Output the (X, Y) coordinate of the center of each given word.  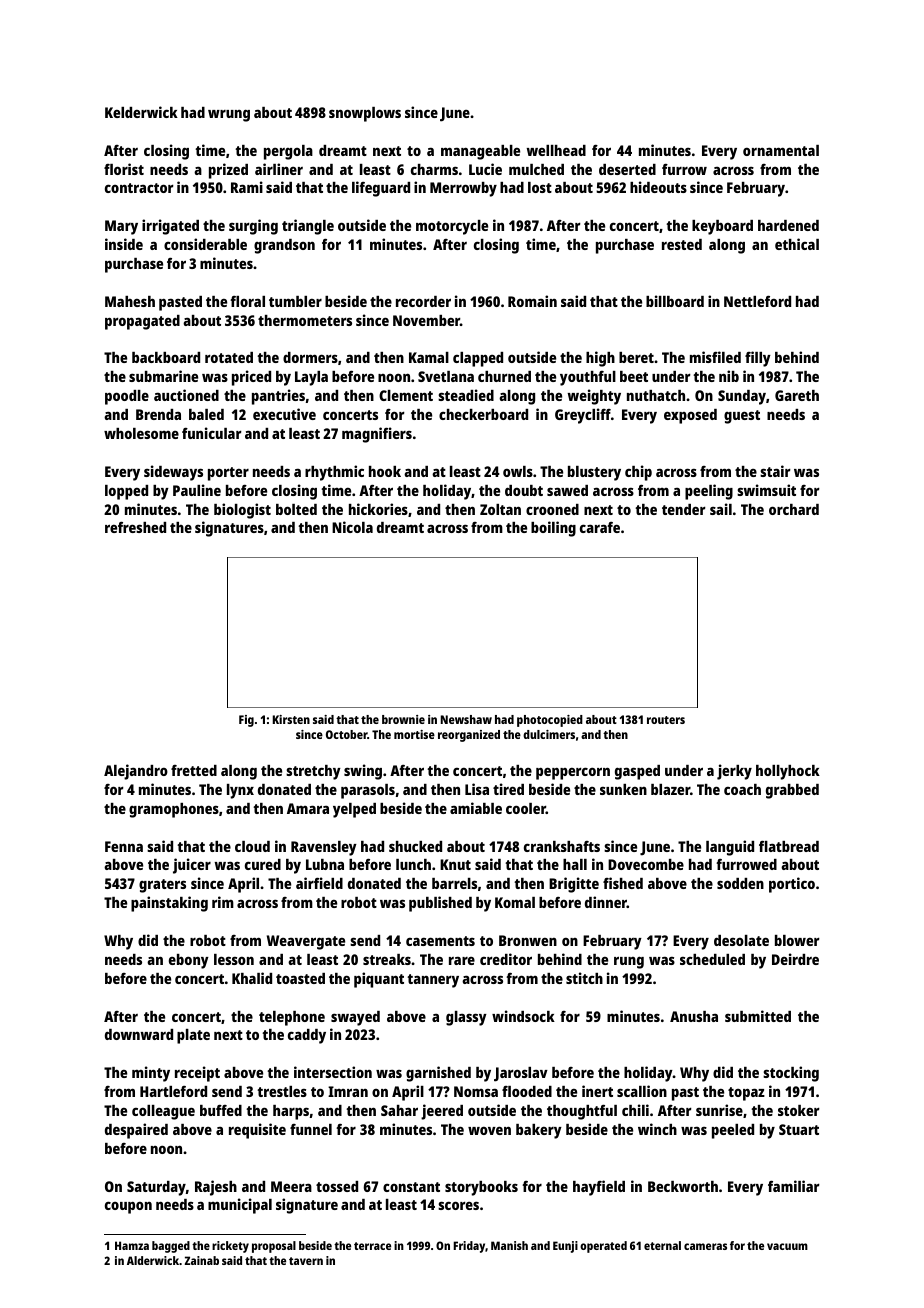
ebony (189, 961)
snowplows (365, 114)
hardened (788, 225)
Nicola (352, 527)
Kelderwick (141, 112)
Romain (532, 301)
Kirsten (291, 719)
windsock (523, 1016)
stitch (584, 978)
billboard (675, 301)
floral (247, 301)
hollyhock (788, 772)
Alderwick (153, 1260)
